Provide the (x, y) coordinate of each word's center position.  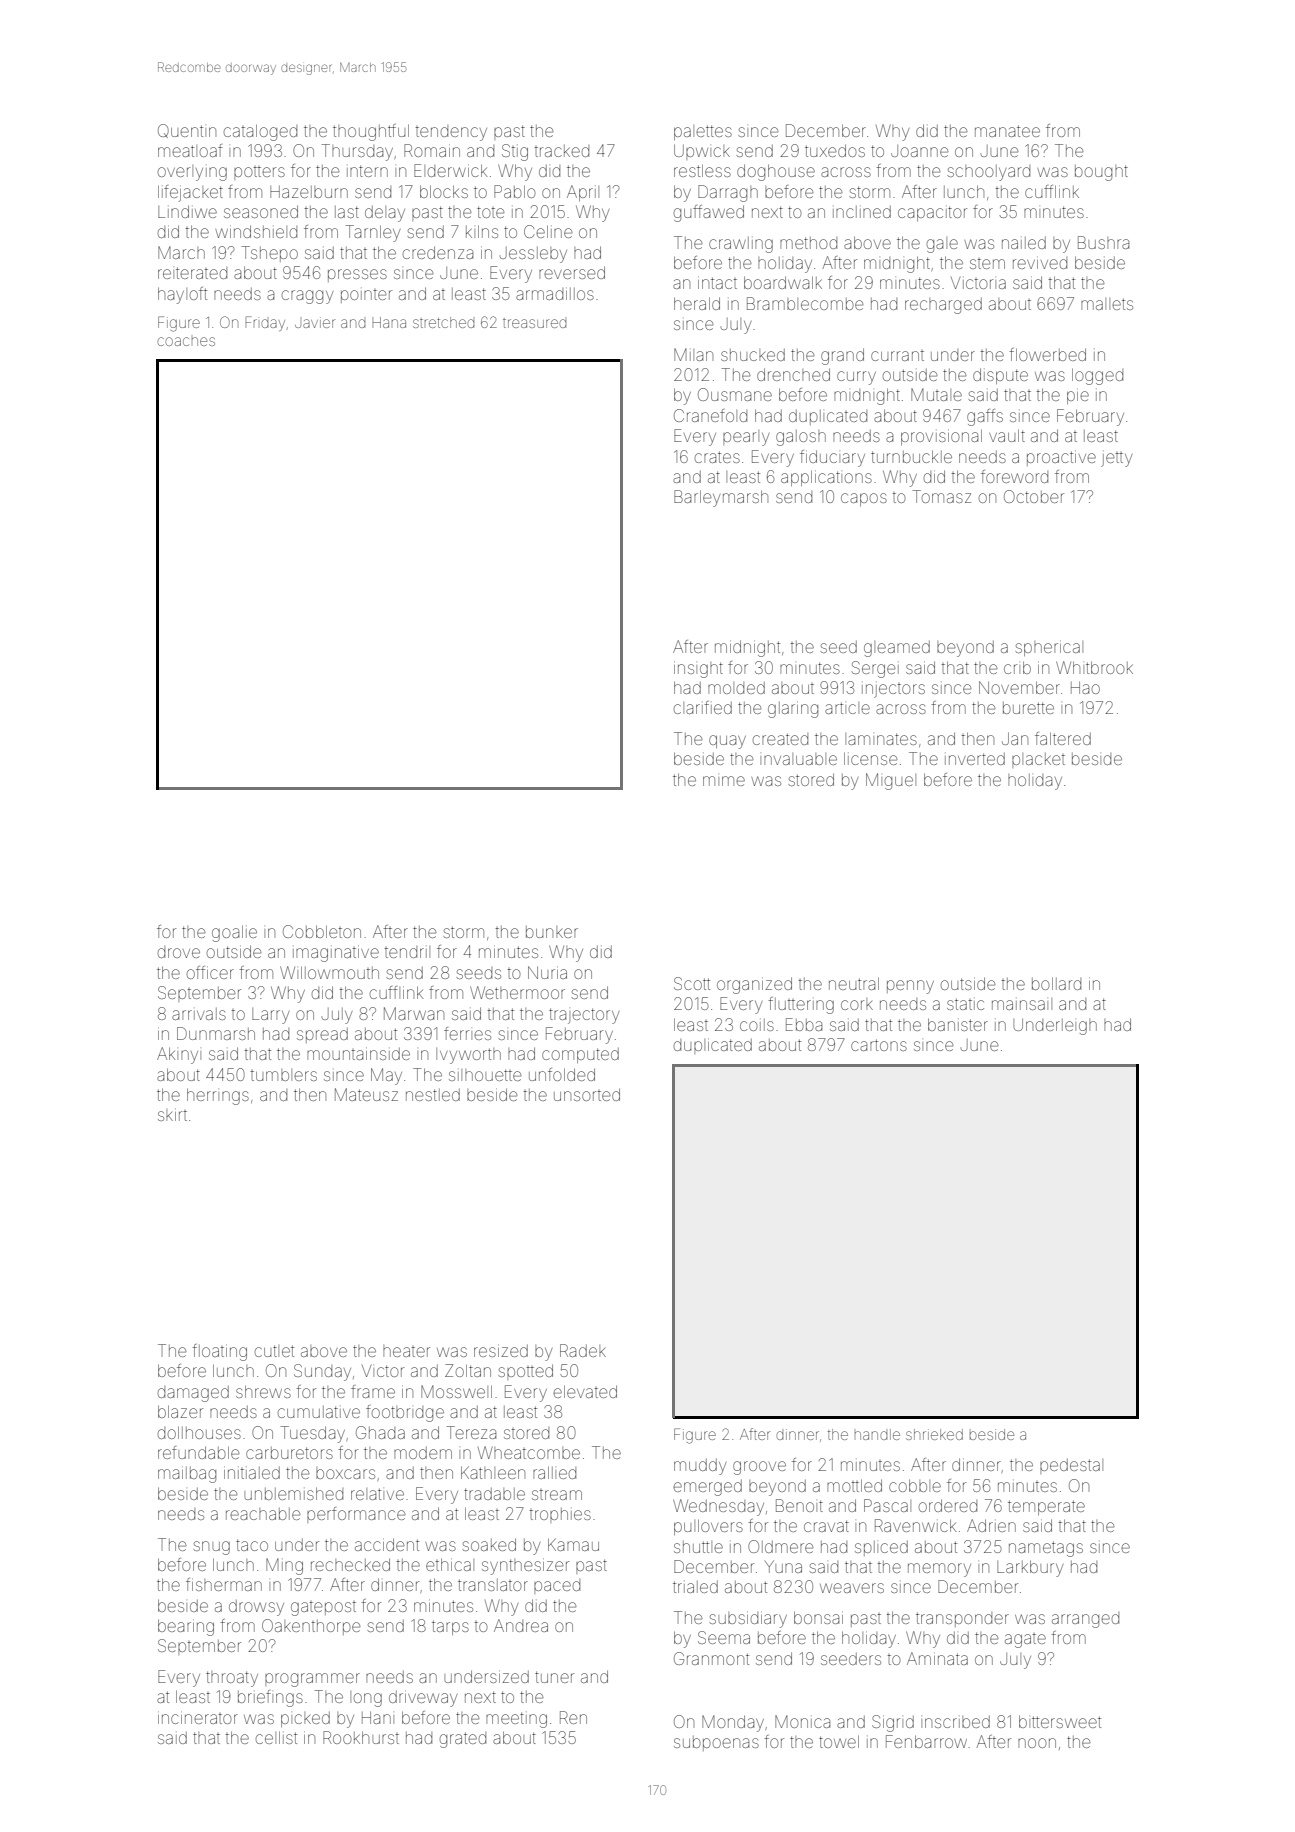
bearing (186, 1627)
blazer (180, 1411)
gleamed (897, 649)
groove (759, 1468)
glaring (793, 709)
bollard (1056, 983)
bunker (552, 932)
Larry (270, 1016)
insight (698, 669)
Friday (265, 323)
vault (1007, 435)
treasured (535, 323)
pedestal (1071, 1466)
